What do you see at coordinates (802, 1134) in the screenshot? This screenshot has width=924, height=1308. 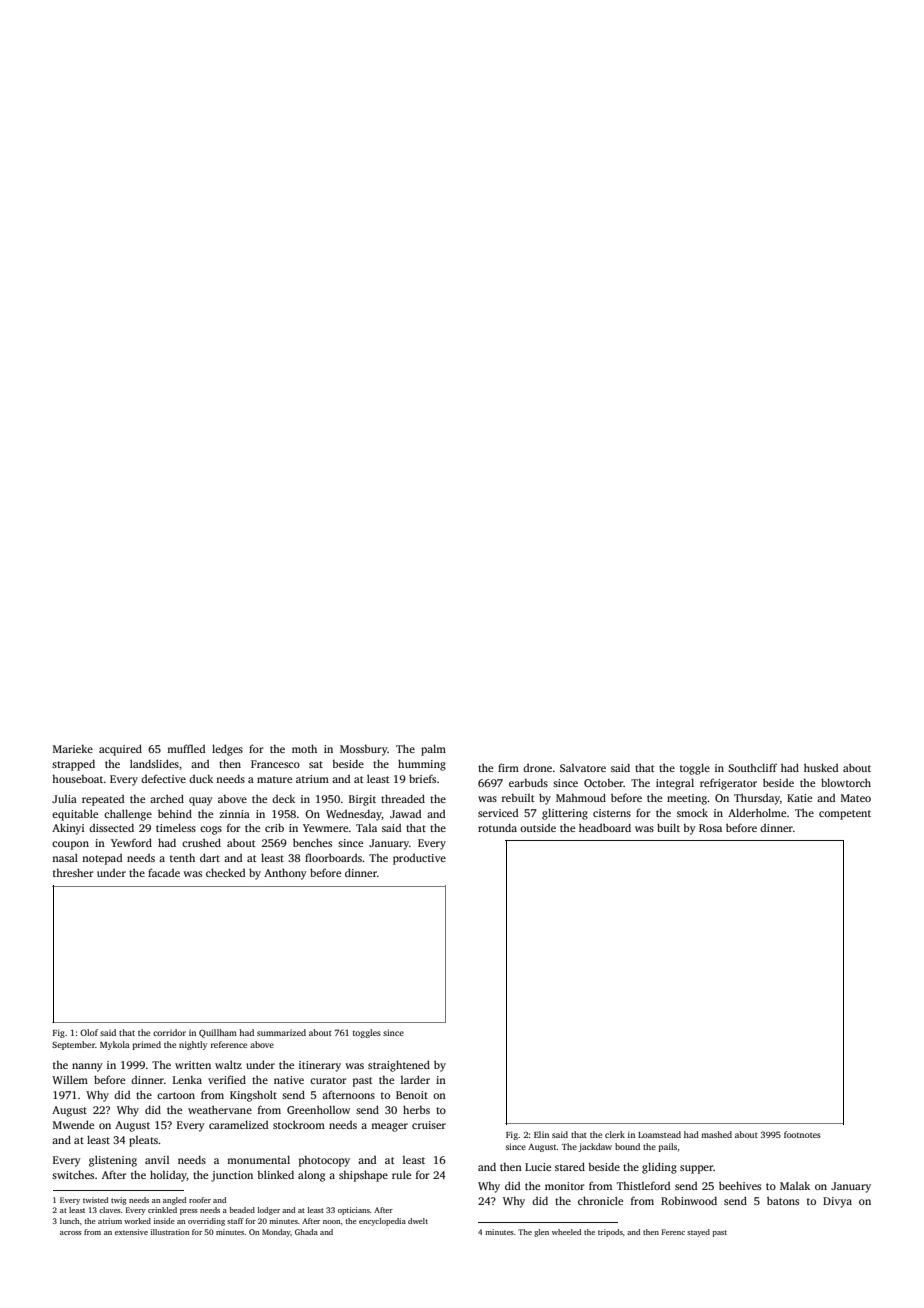 I see `footnotes` at bounding box center [802, 1134].
